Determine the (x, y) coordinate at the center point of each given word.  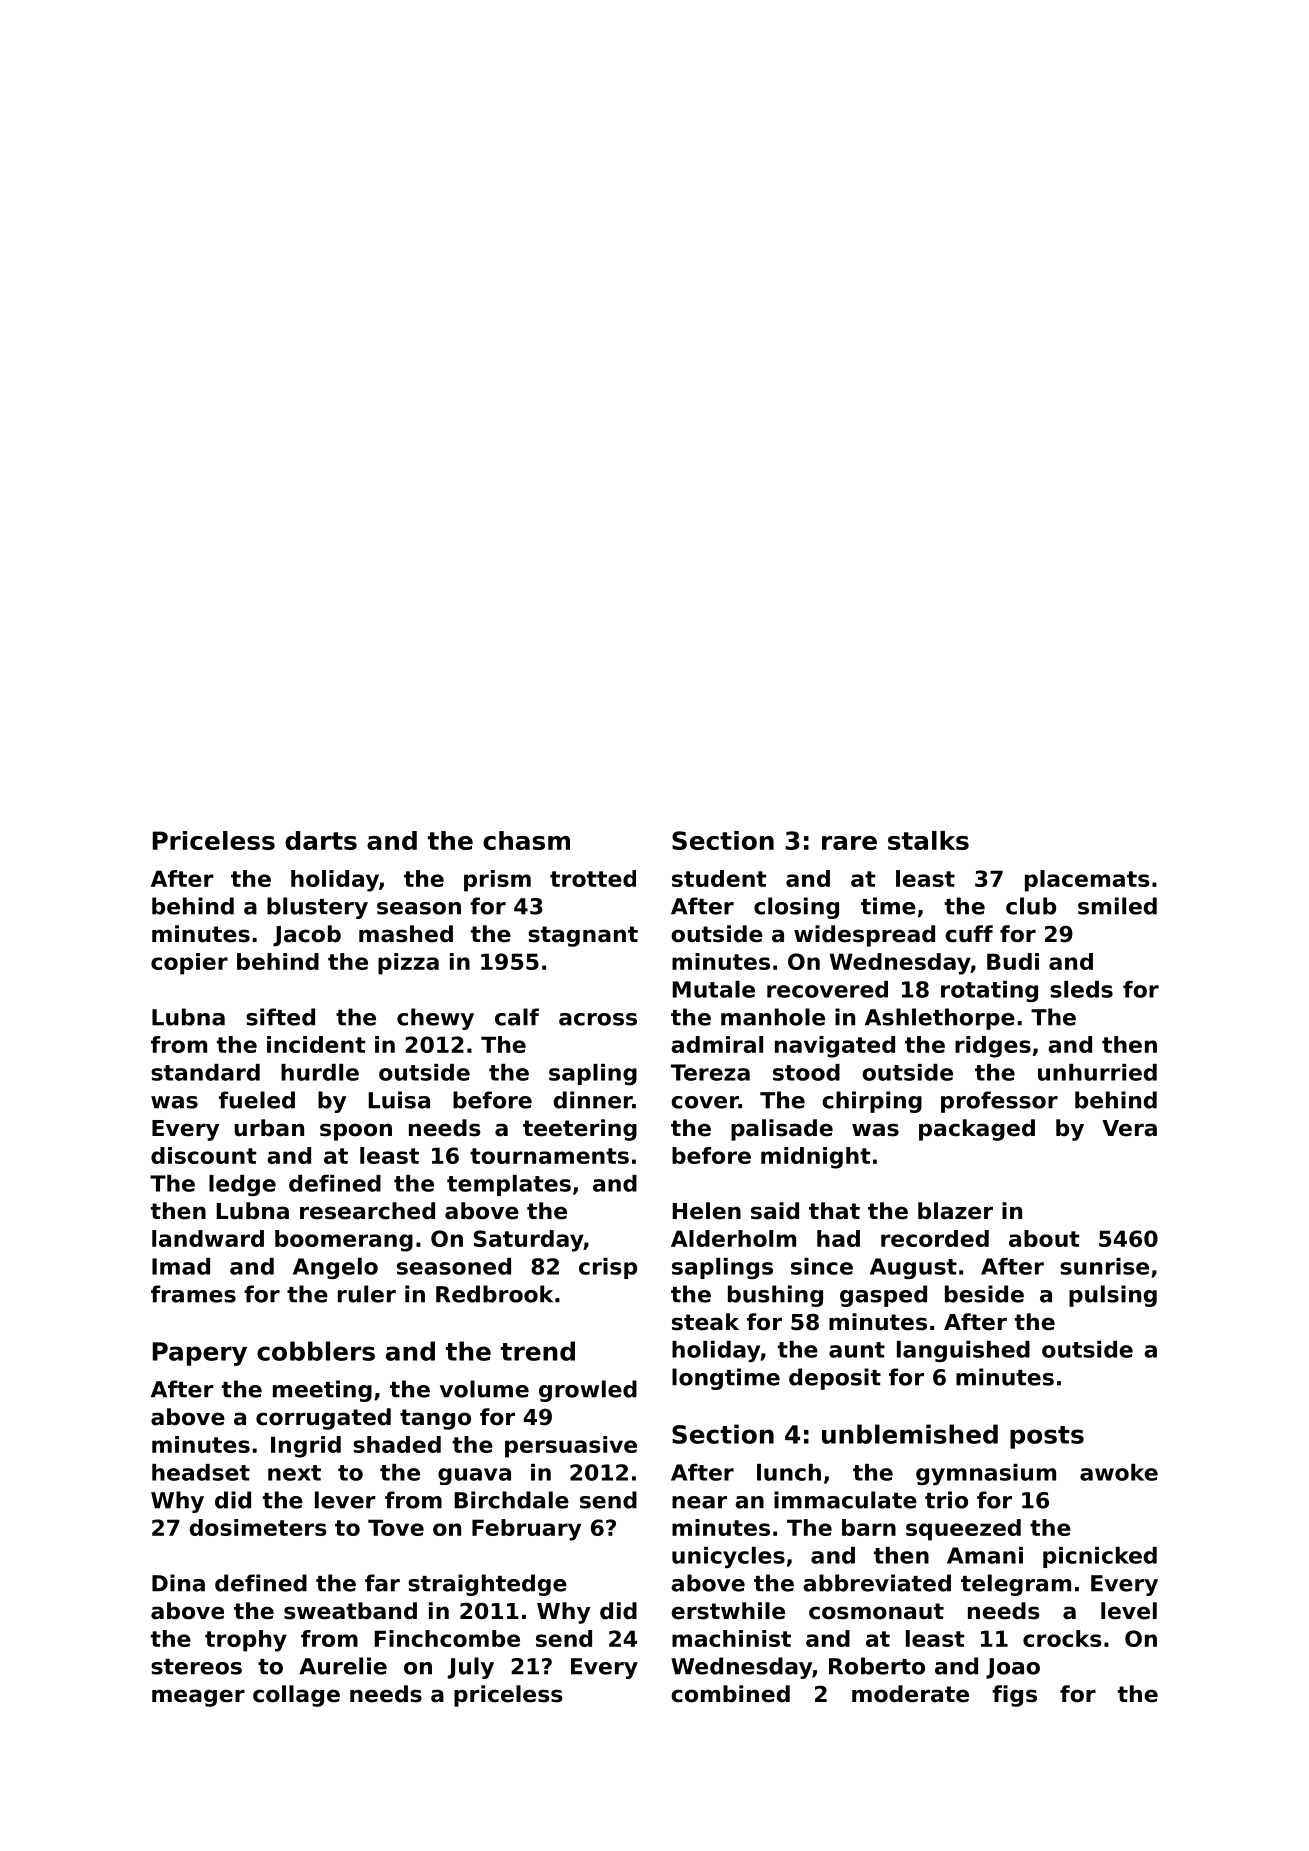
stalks (928, 840)
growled (588, 1391)
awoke (1119, 1472)
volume (484, 1389)
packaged (977, 1130)
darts (321, 840)
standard (205, 1072)
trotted (593, 878)
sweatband (350, 1611)
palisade (782, 1130)
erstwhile (728, 1611)
